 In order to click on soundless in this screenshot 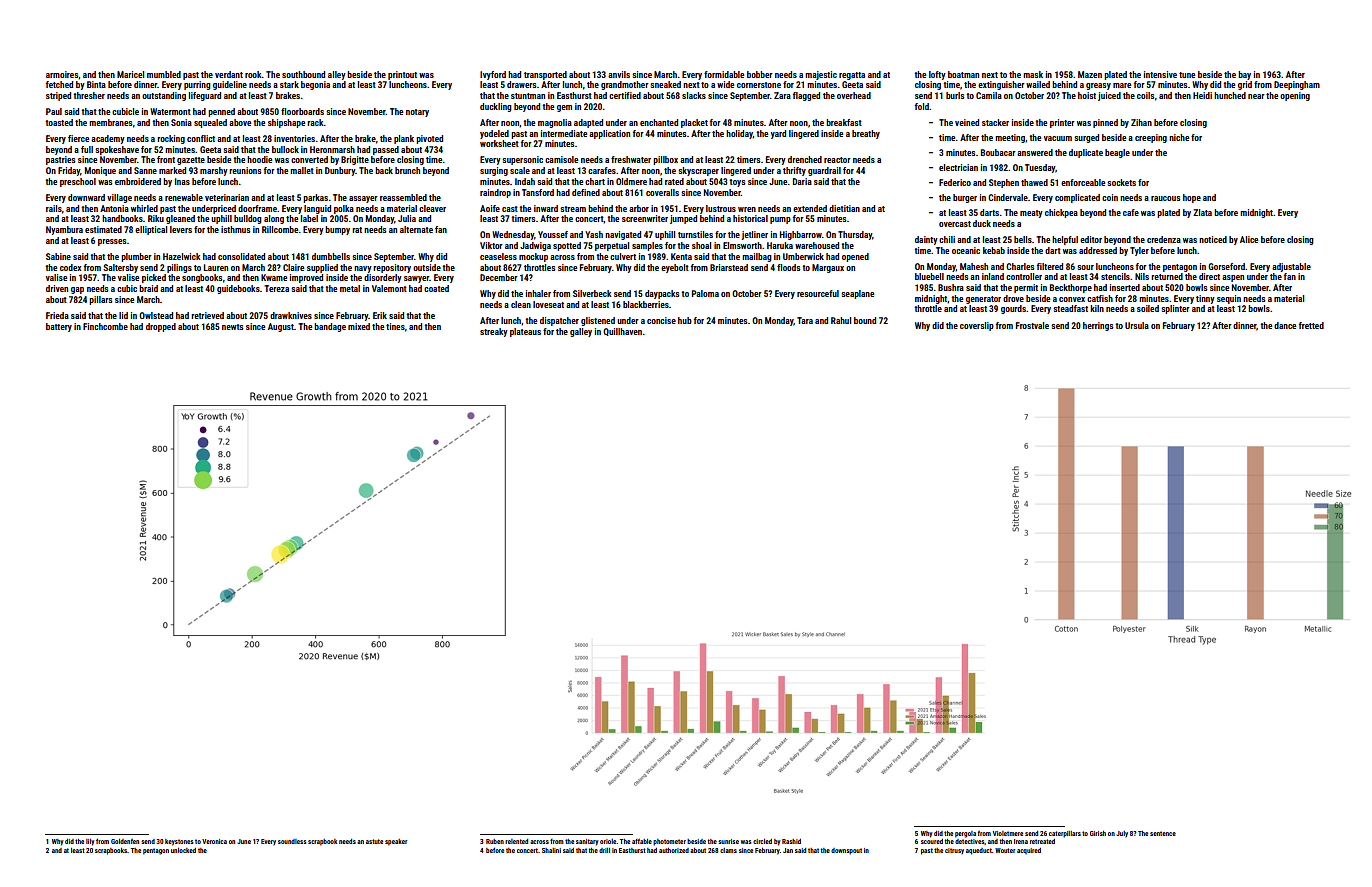, I will do `click(292, 841)`.
